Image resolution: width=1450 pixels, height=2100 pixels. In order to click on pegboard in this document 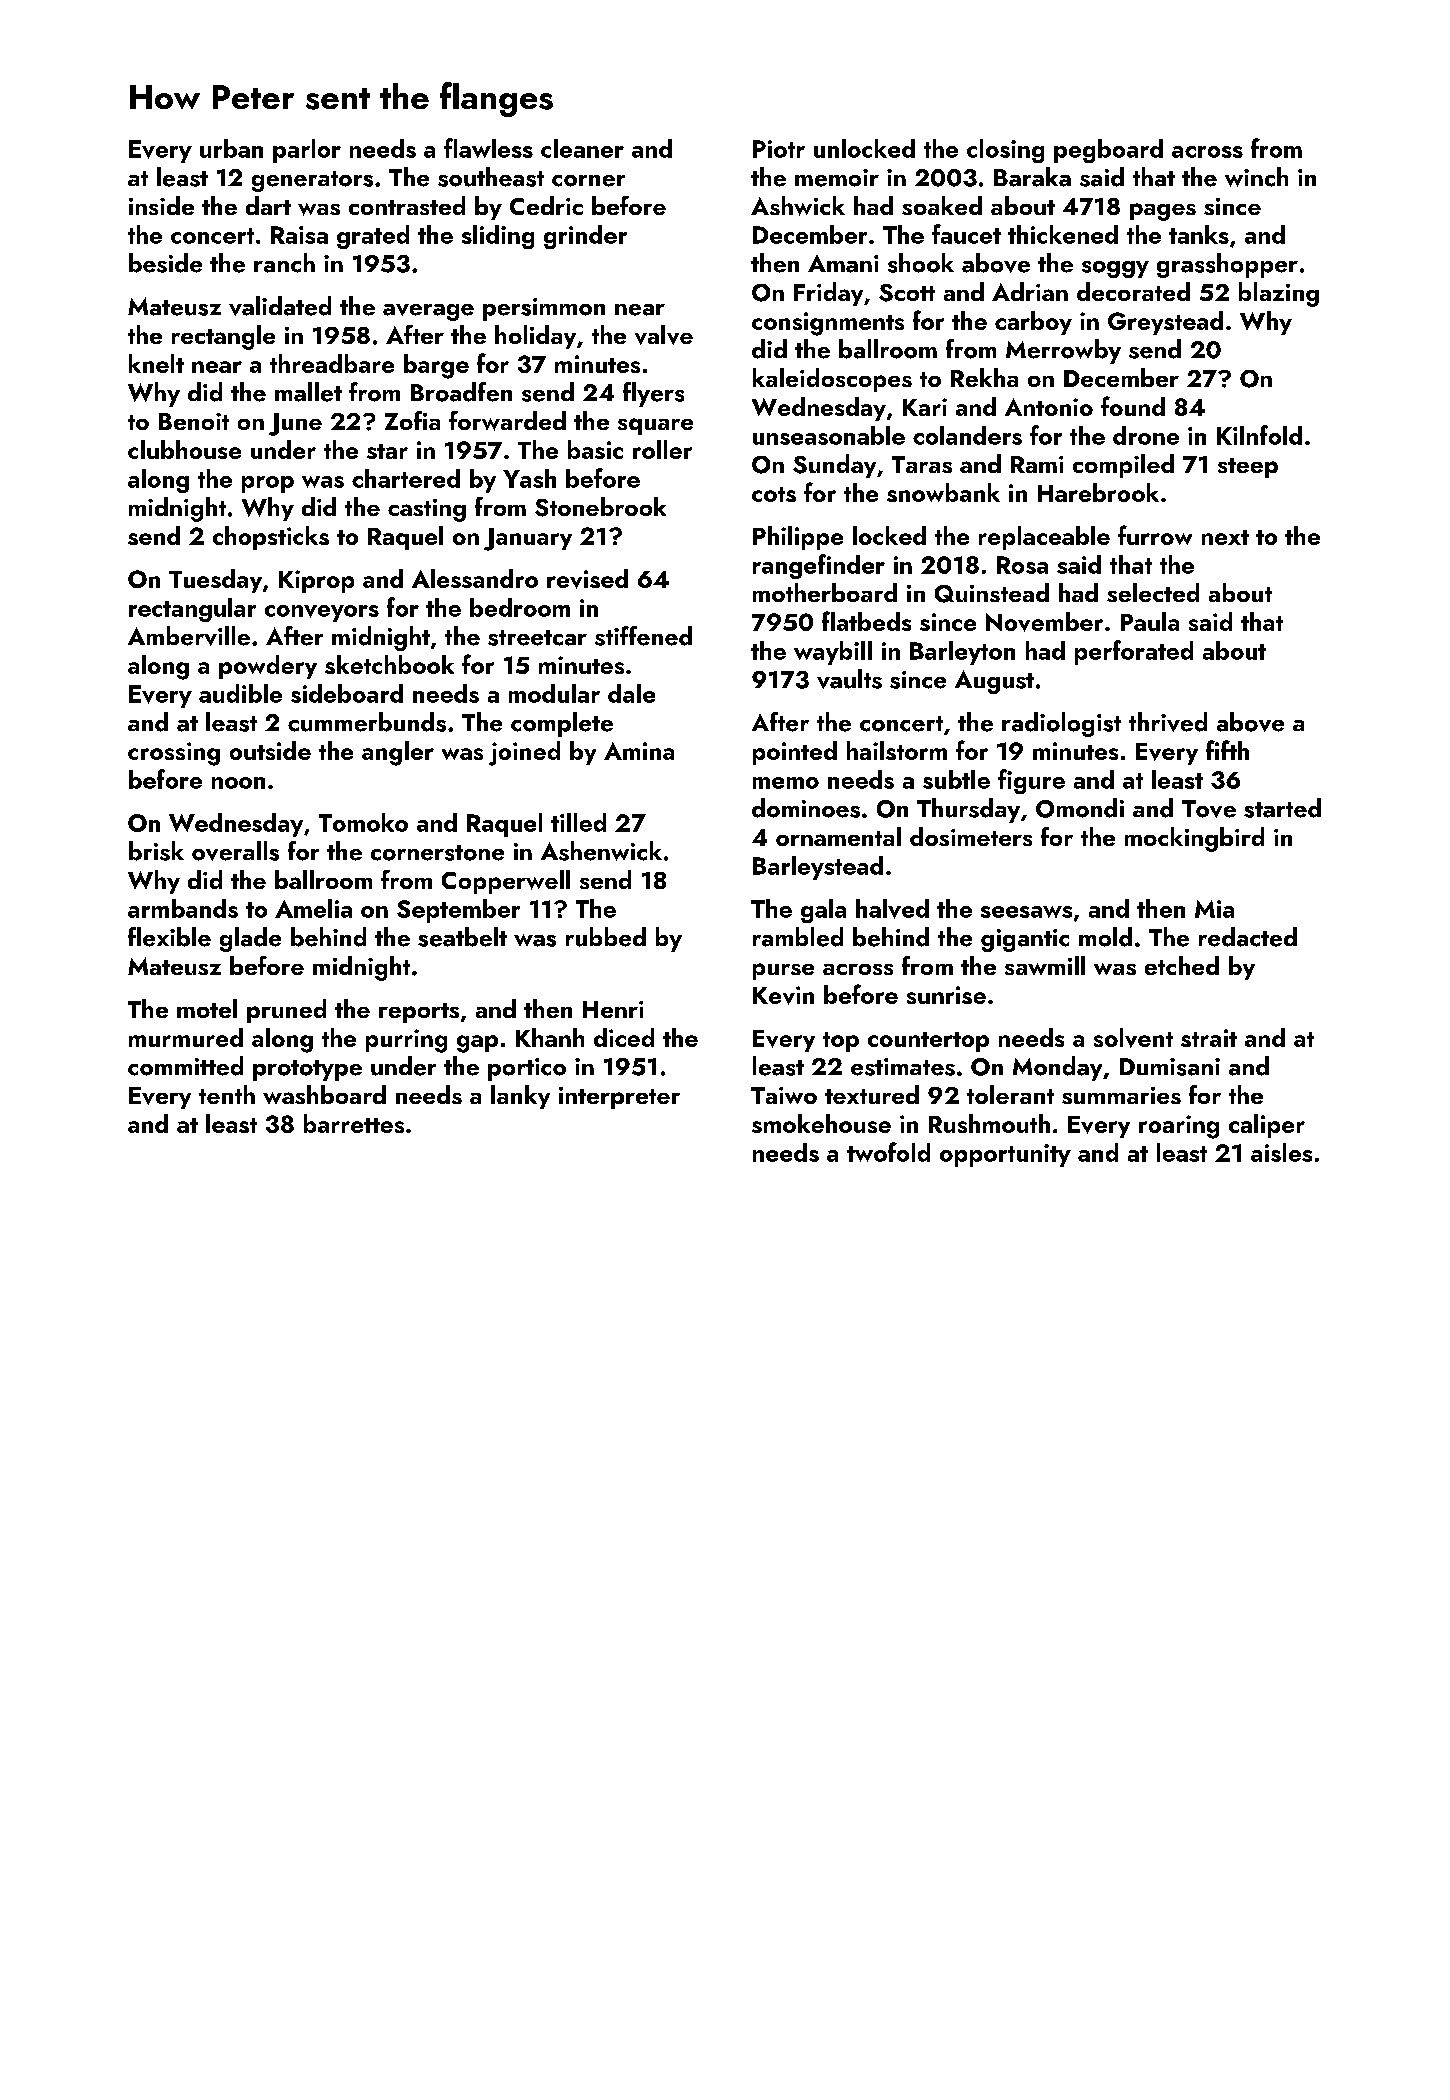, I will do `click(1108, 151)`.
